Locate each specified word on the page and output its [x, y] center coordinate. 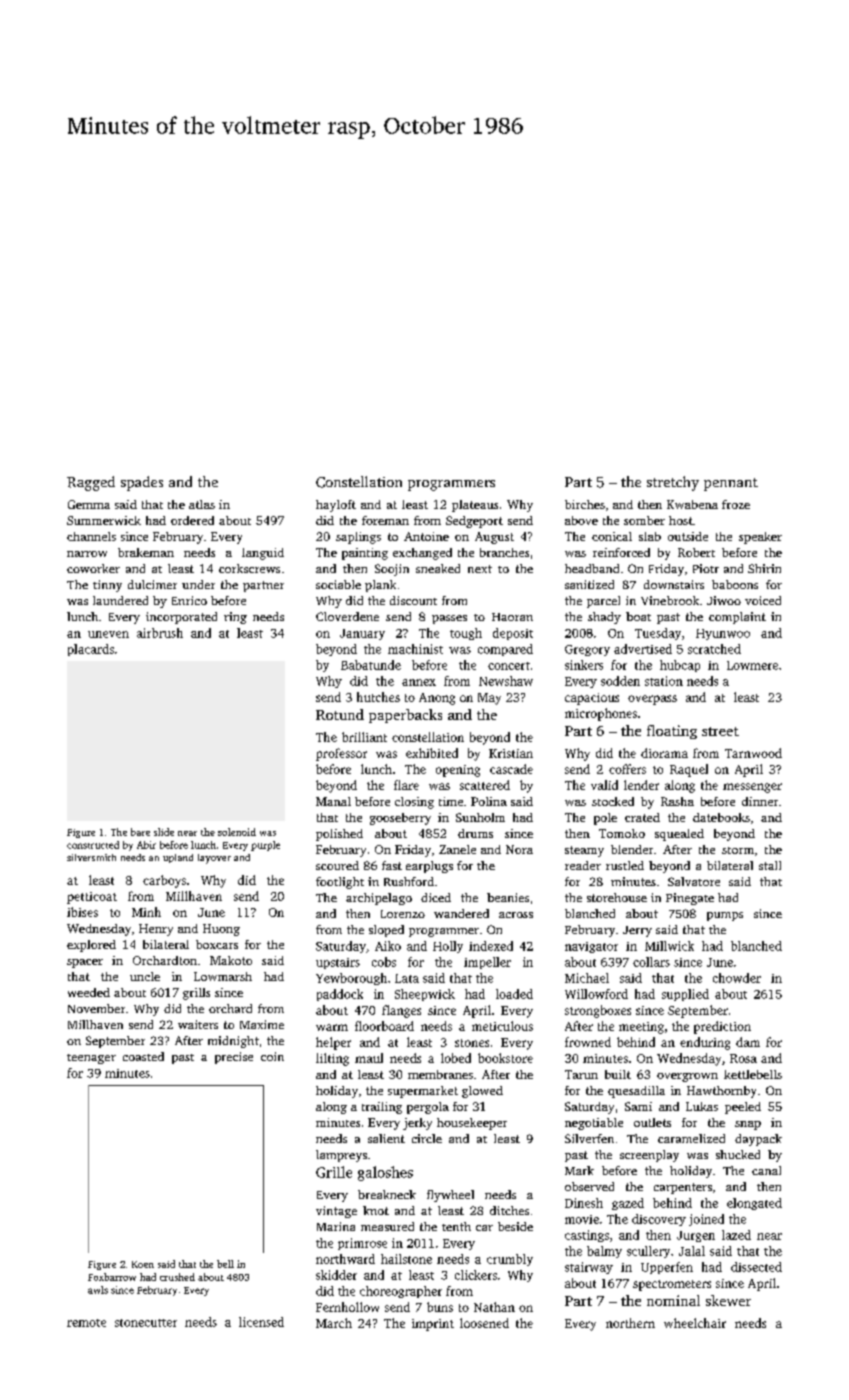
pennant [731, 484]
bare [140, 832]
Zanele [457, 849]
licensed [261, 1322]
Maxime [262, 1024]
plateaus [475, 506]
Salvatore [694, 881]
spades [142, 483]
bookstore [505, 1058]
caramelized [691, 1138]
